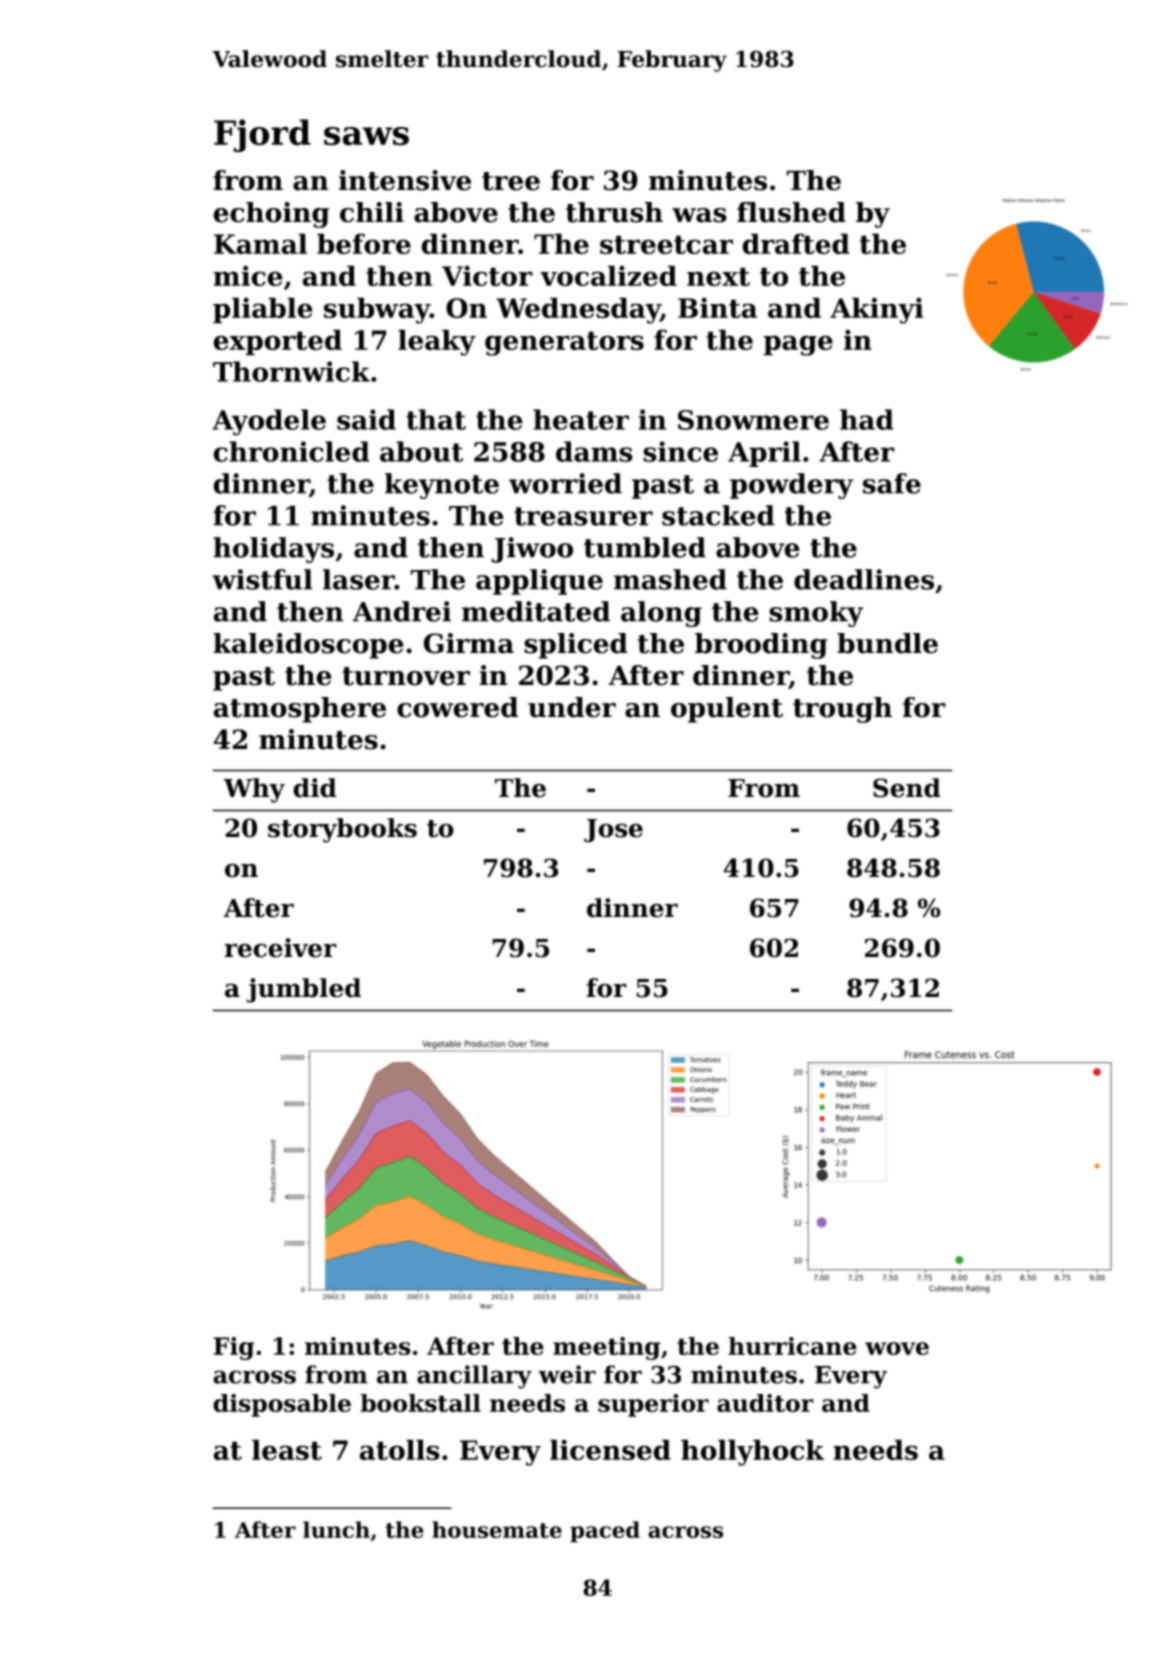  Describe the element at coordinates (336, 1529) in the screenshot. I see `lunch` at that location.
